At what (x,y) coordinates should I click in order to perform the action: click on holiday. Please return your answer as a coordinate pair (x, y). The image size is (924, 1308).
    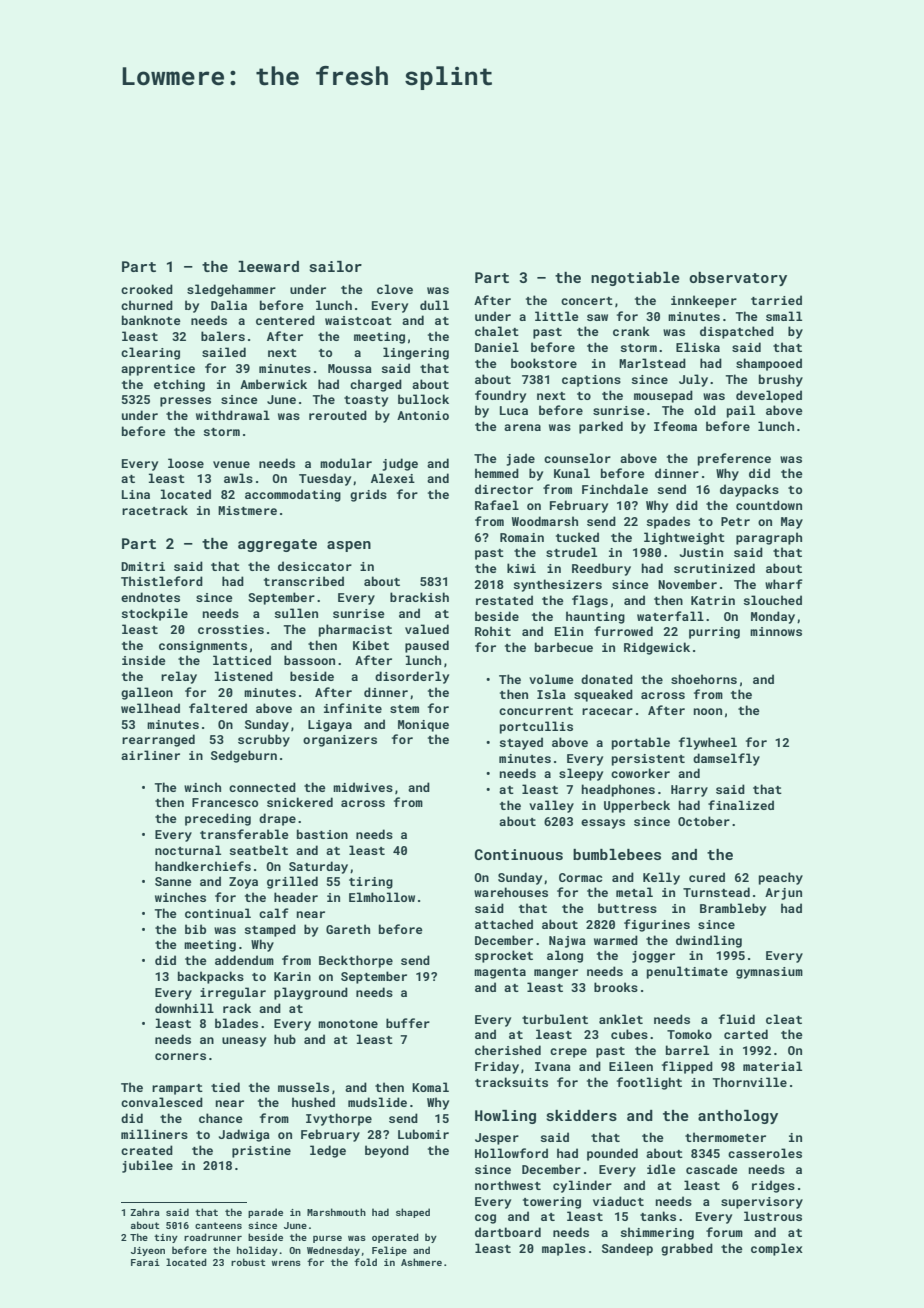
    Looking at the image, I should click on (257, 1251).
